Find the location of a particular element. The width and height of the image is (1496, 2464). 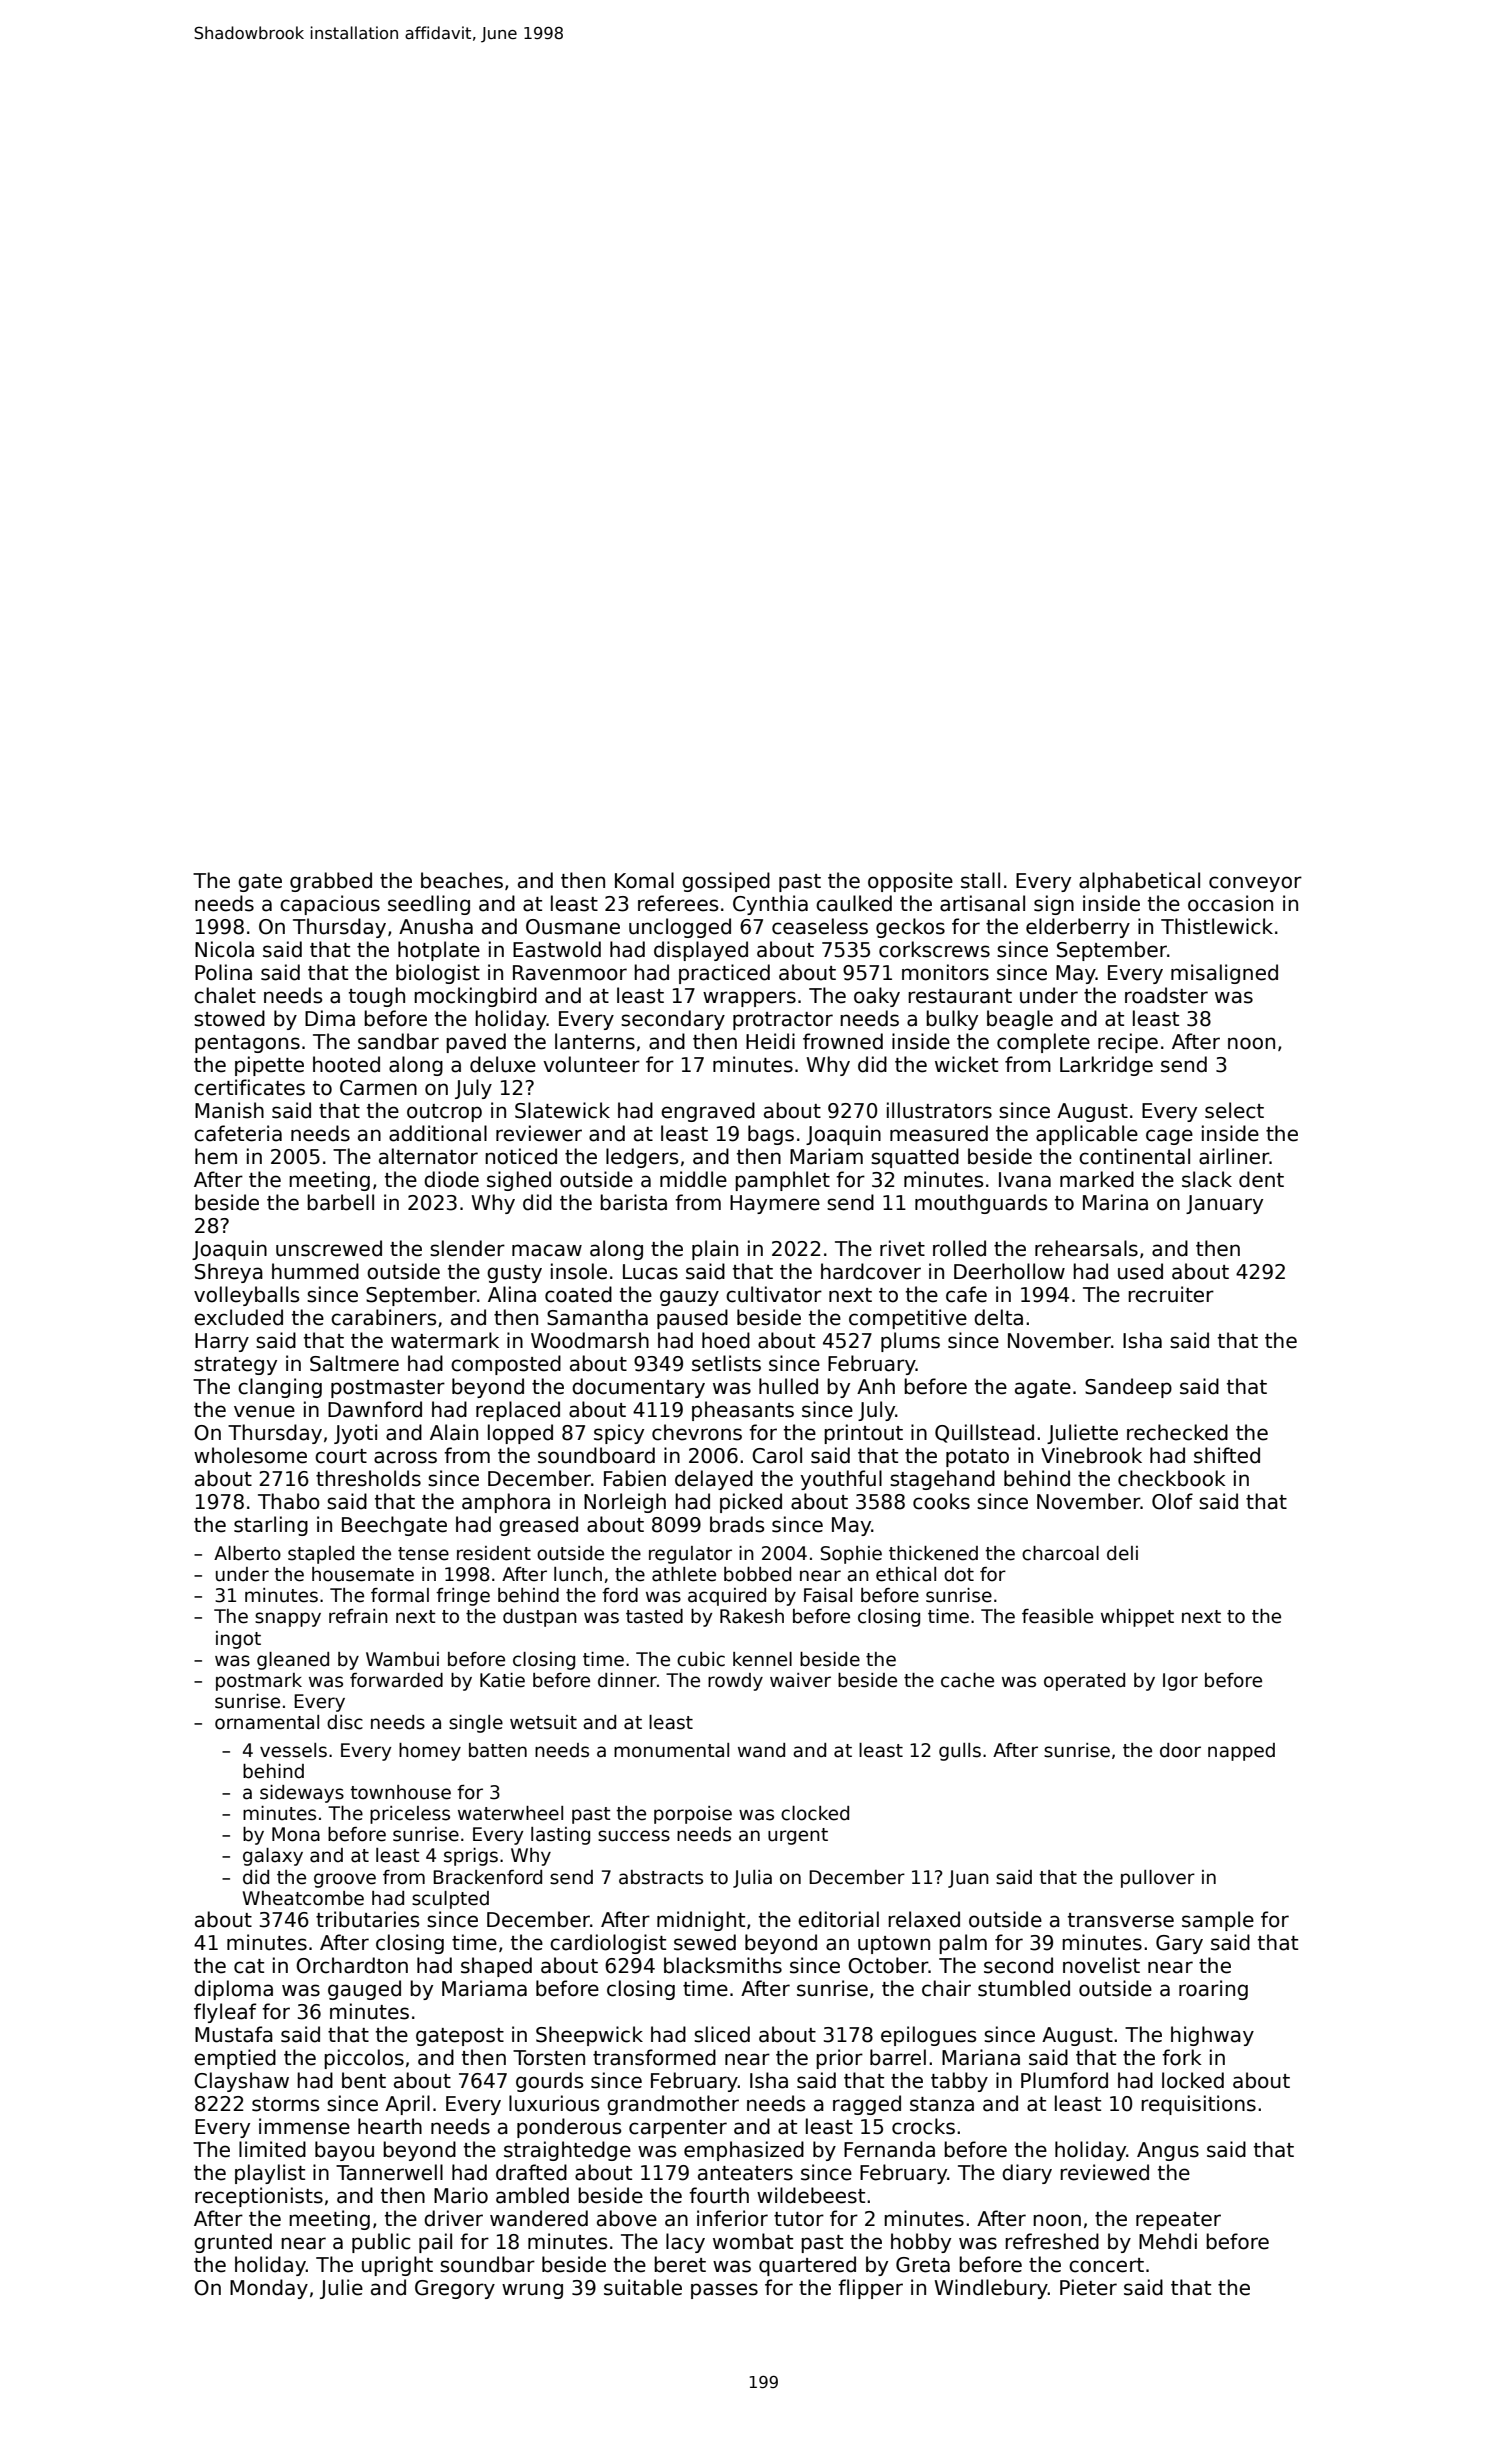

sighed is located at coordinates (519, 1181).
